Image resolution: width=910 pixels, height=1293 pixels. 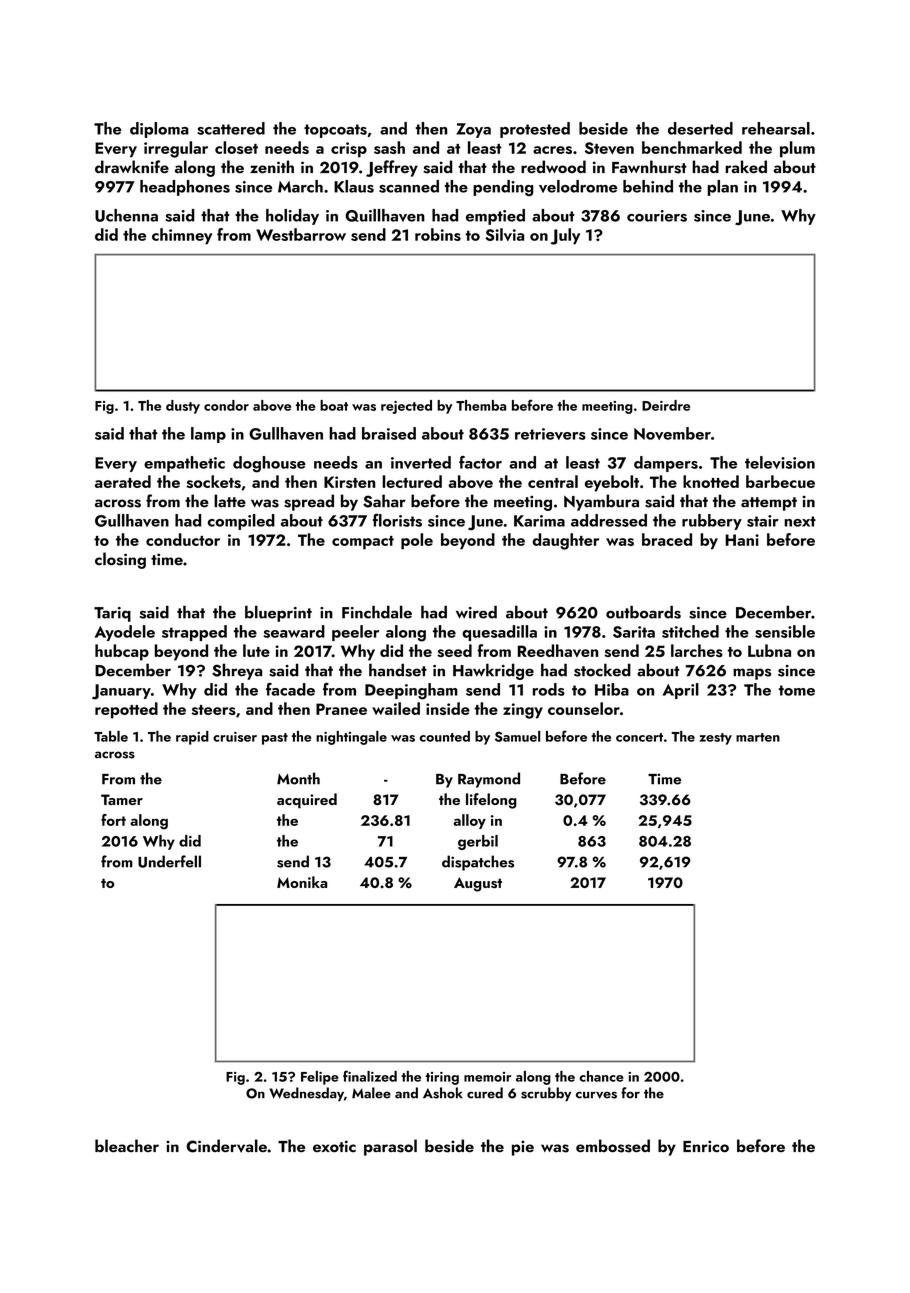 I want to click on robins, so click(x=438, y=234).
